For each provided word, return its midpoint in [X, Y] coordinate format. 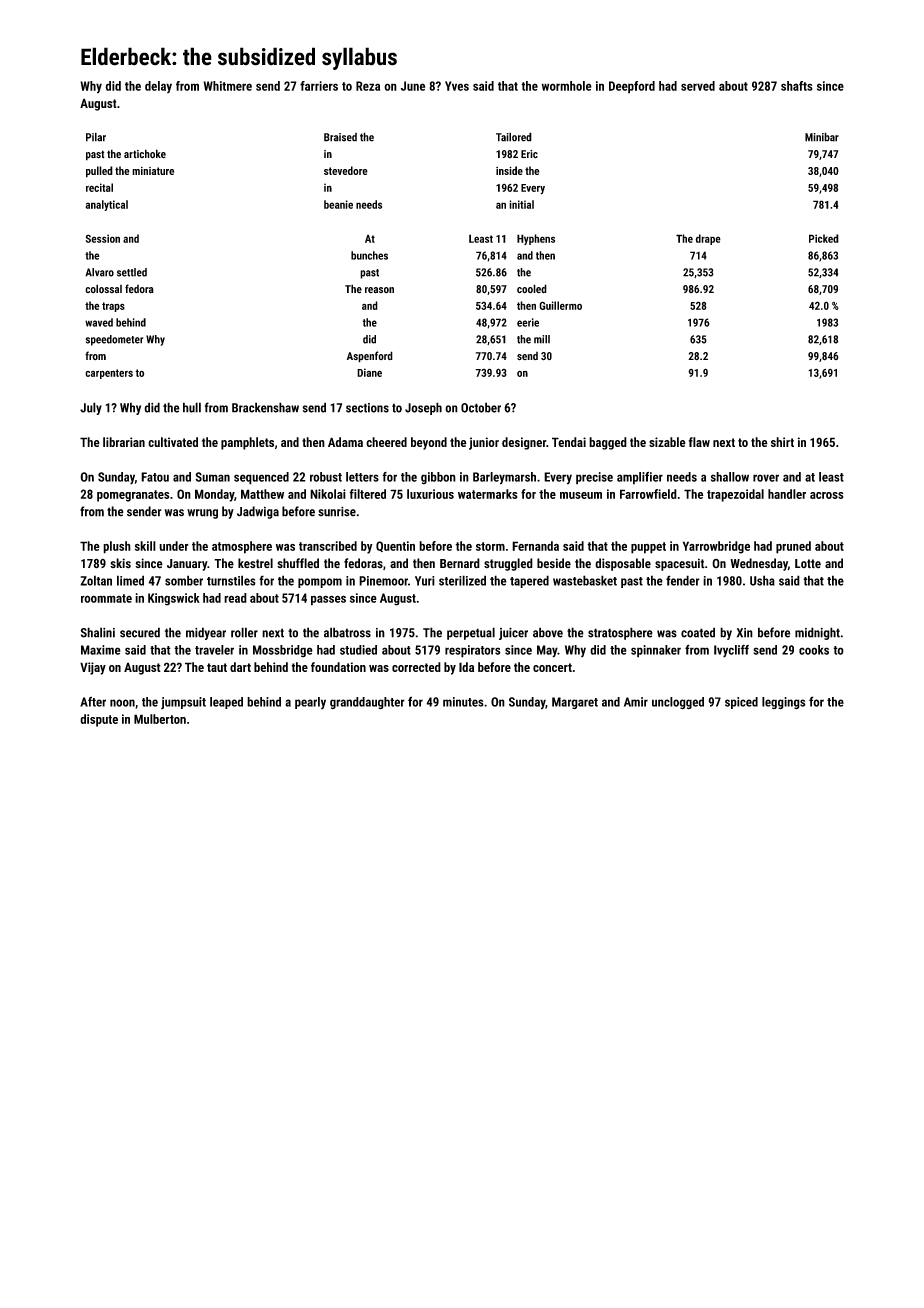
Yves [457, 86]
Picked [824, 238]
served [698, 86]
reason [379, 290]
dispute [99, 720]
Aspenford [370, 357]
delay [158, 87]
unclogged [678, 703]
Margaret [575, 703]
